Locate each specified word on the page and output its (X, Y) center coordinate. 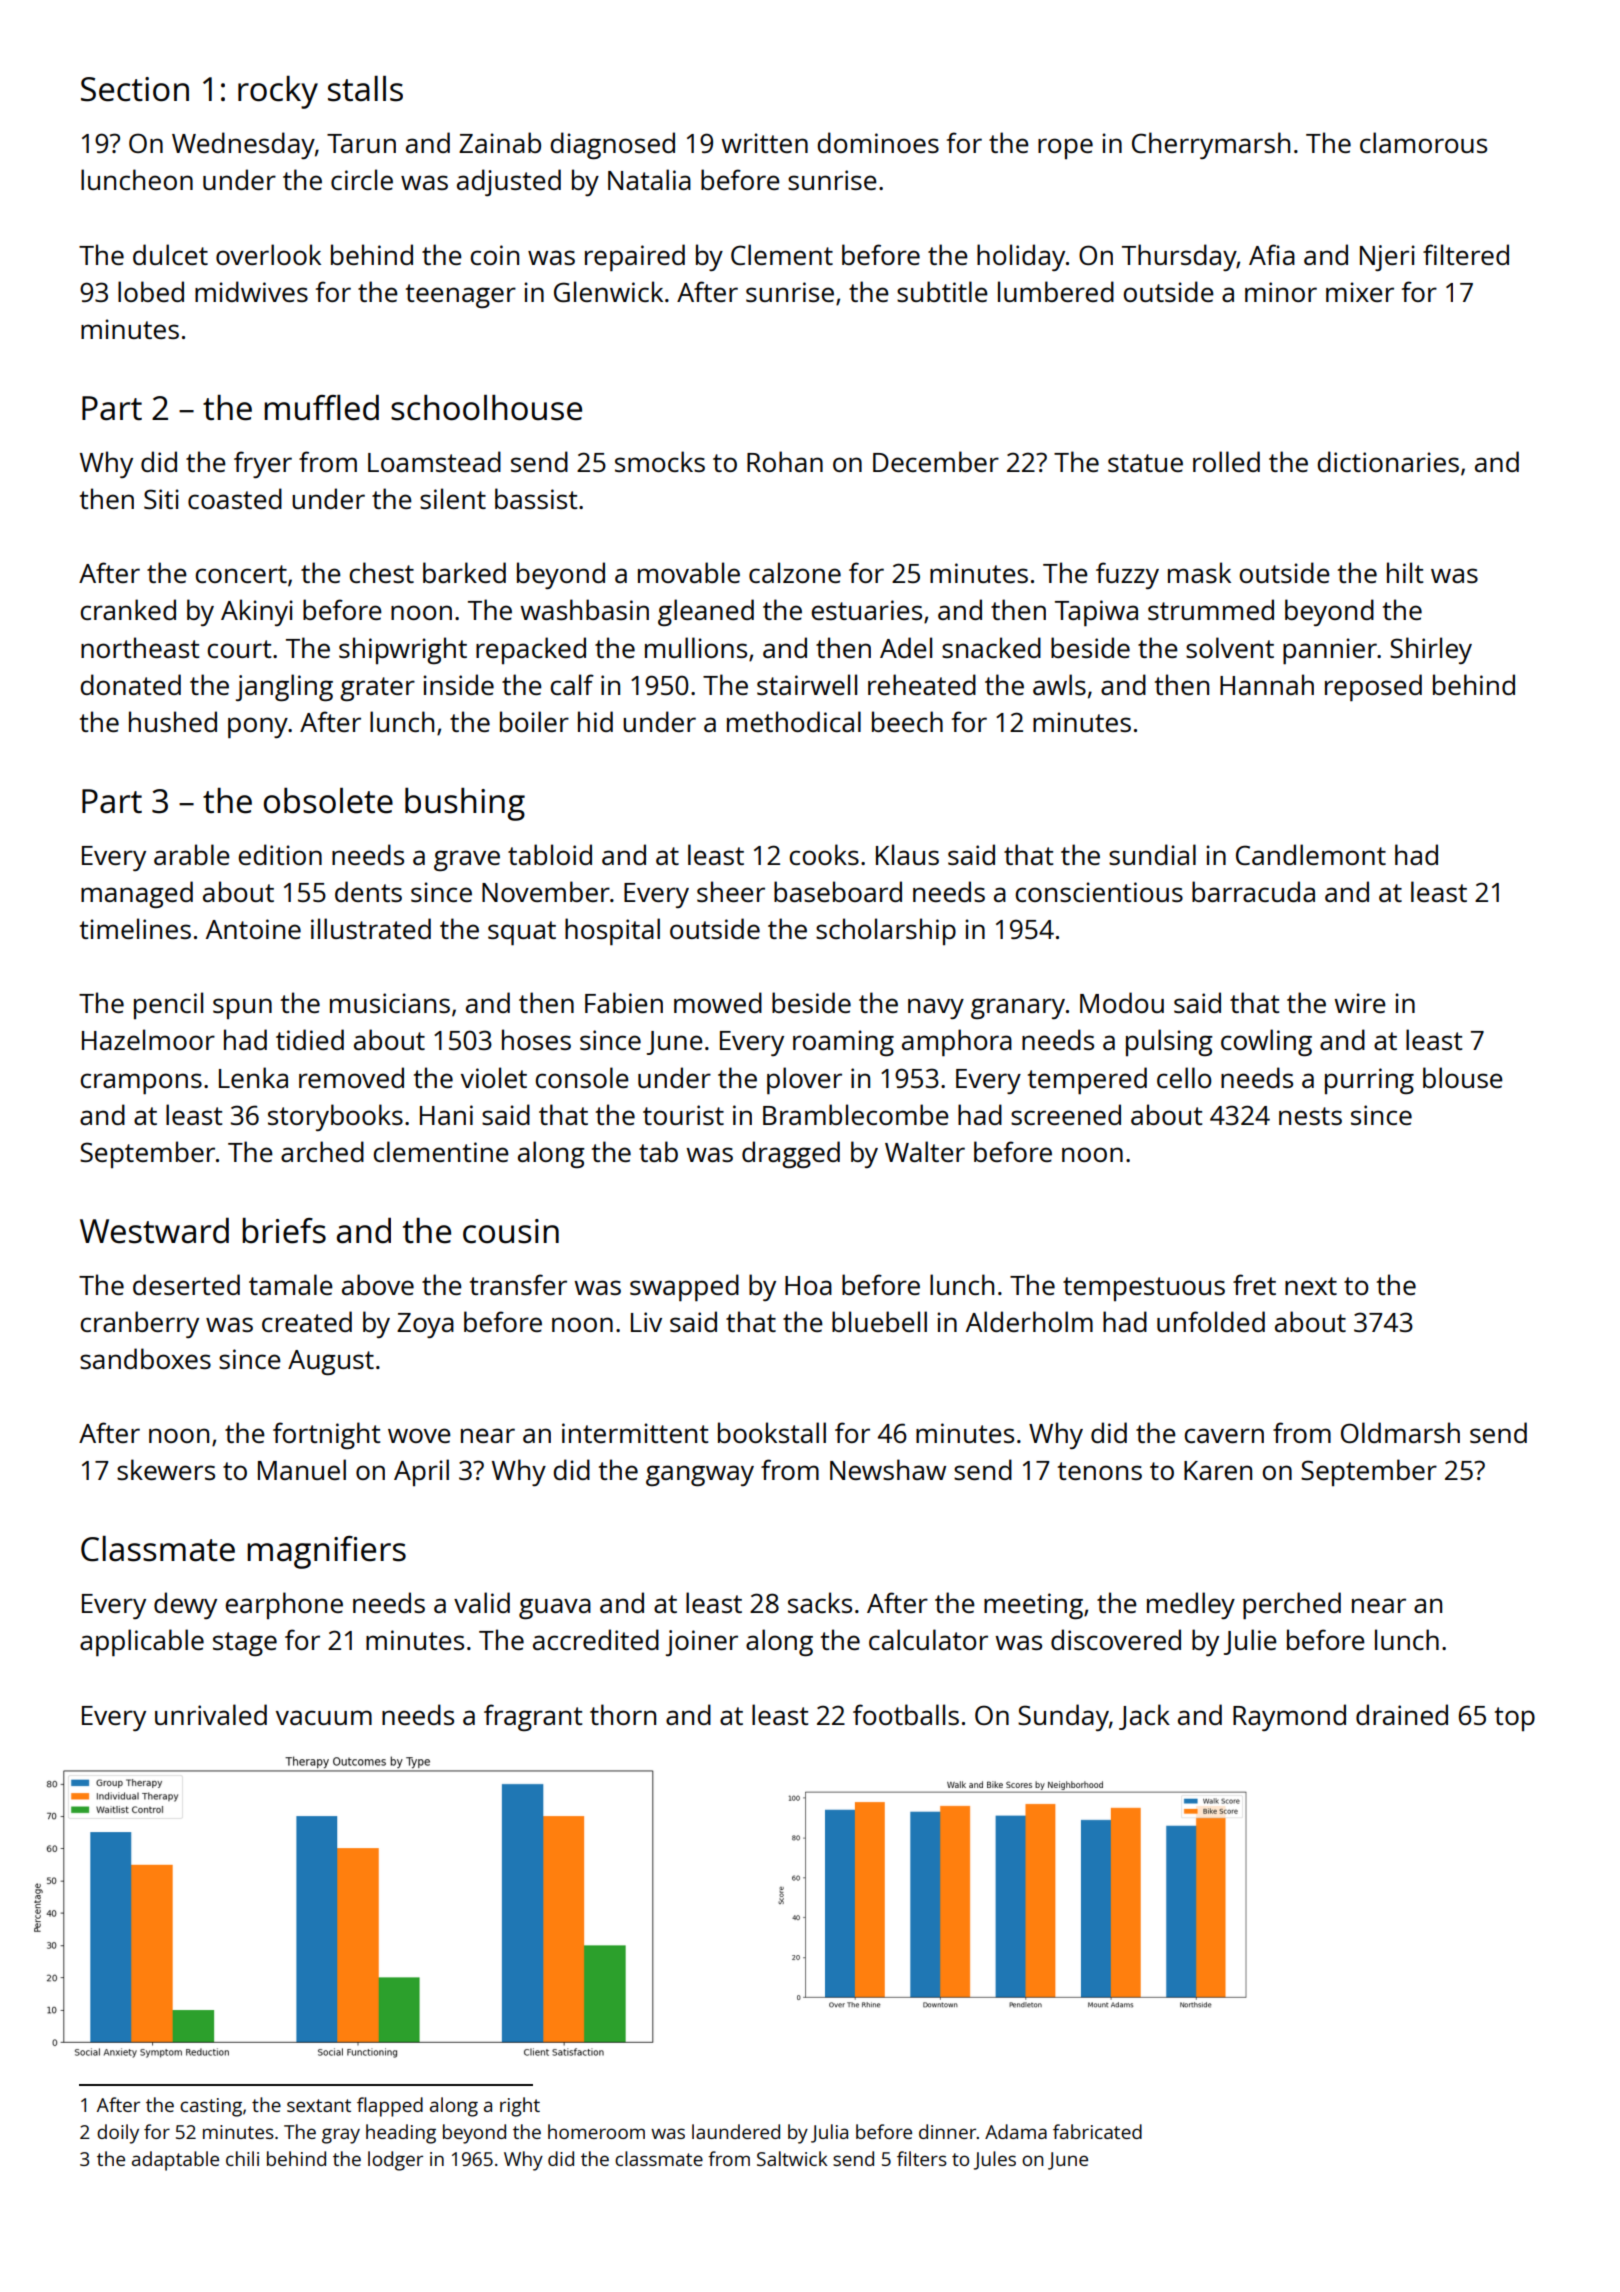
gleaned (706, 612)
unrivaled (211, 1714)
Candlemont (1311, 854)
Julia (829, 2133)
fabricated (1097, 2131)
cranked (128, 609)
